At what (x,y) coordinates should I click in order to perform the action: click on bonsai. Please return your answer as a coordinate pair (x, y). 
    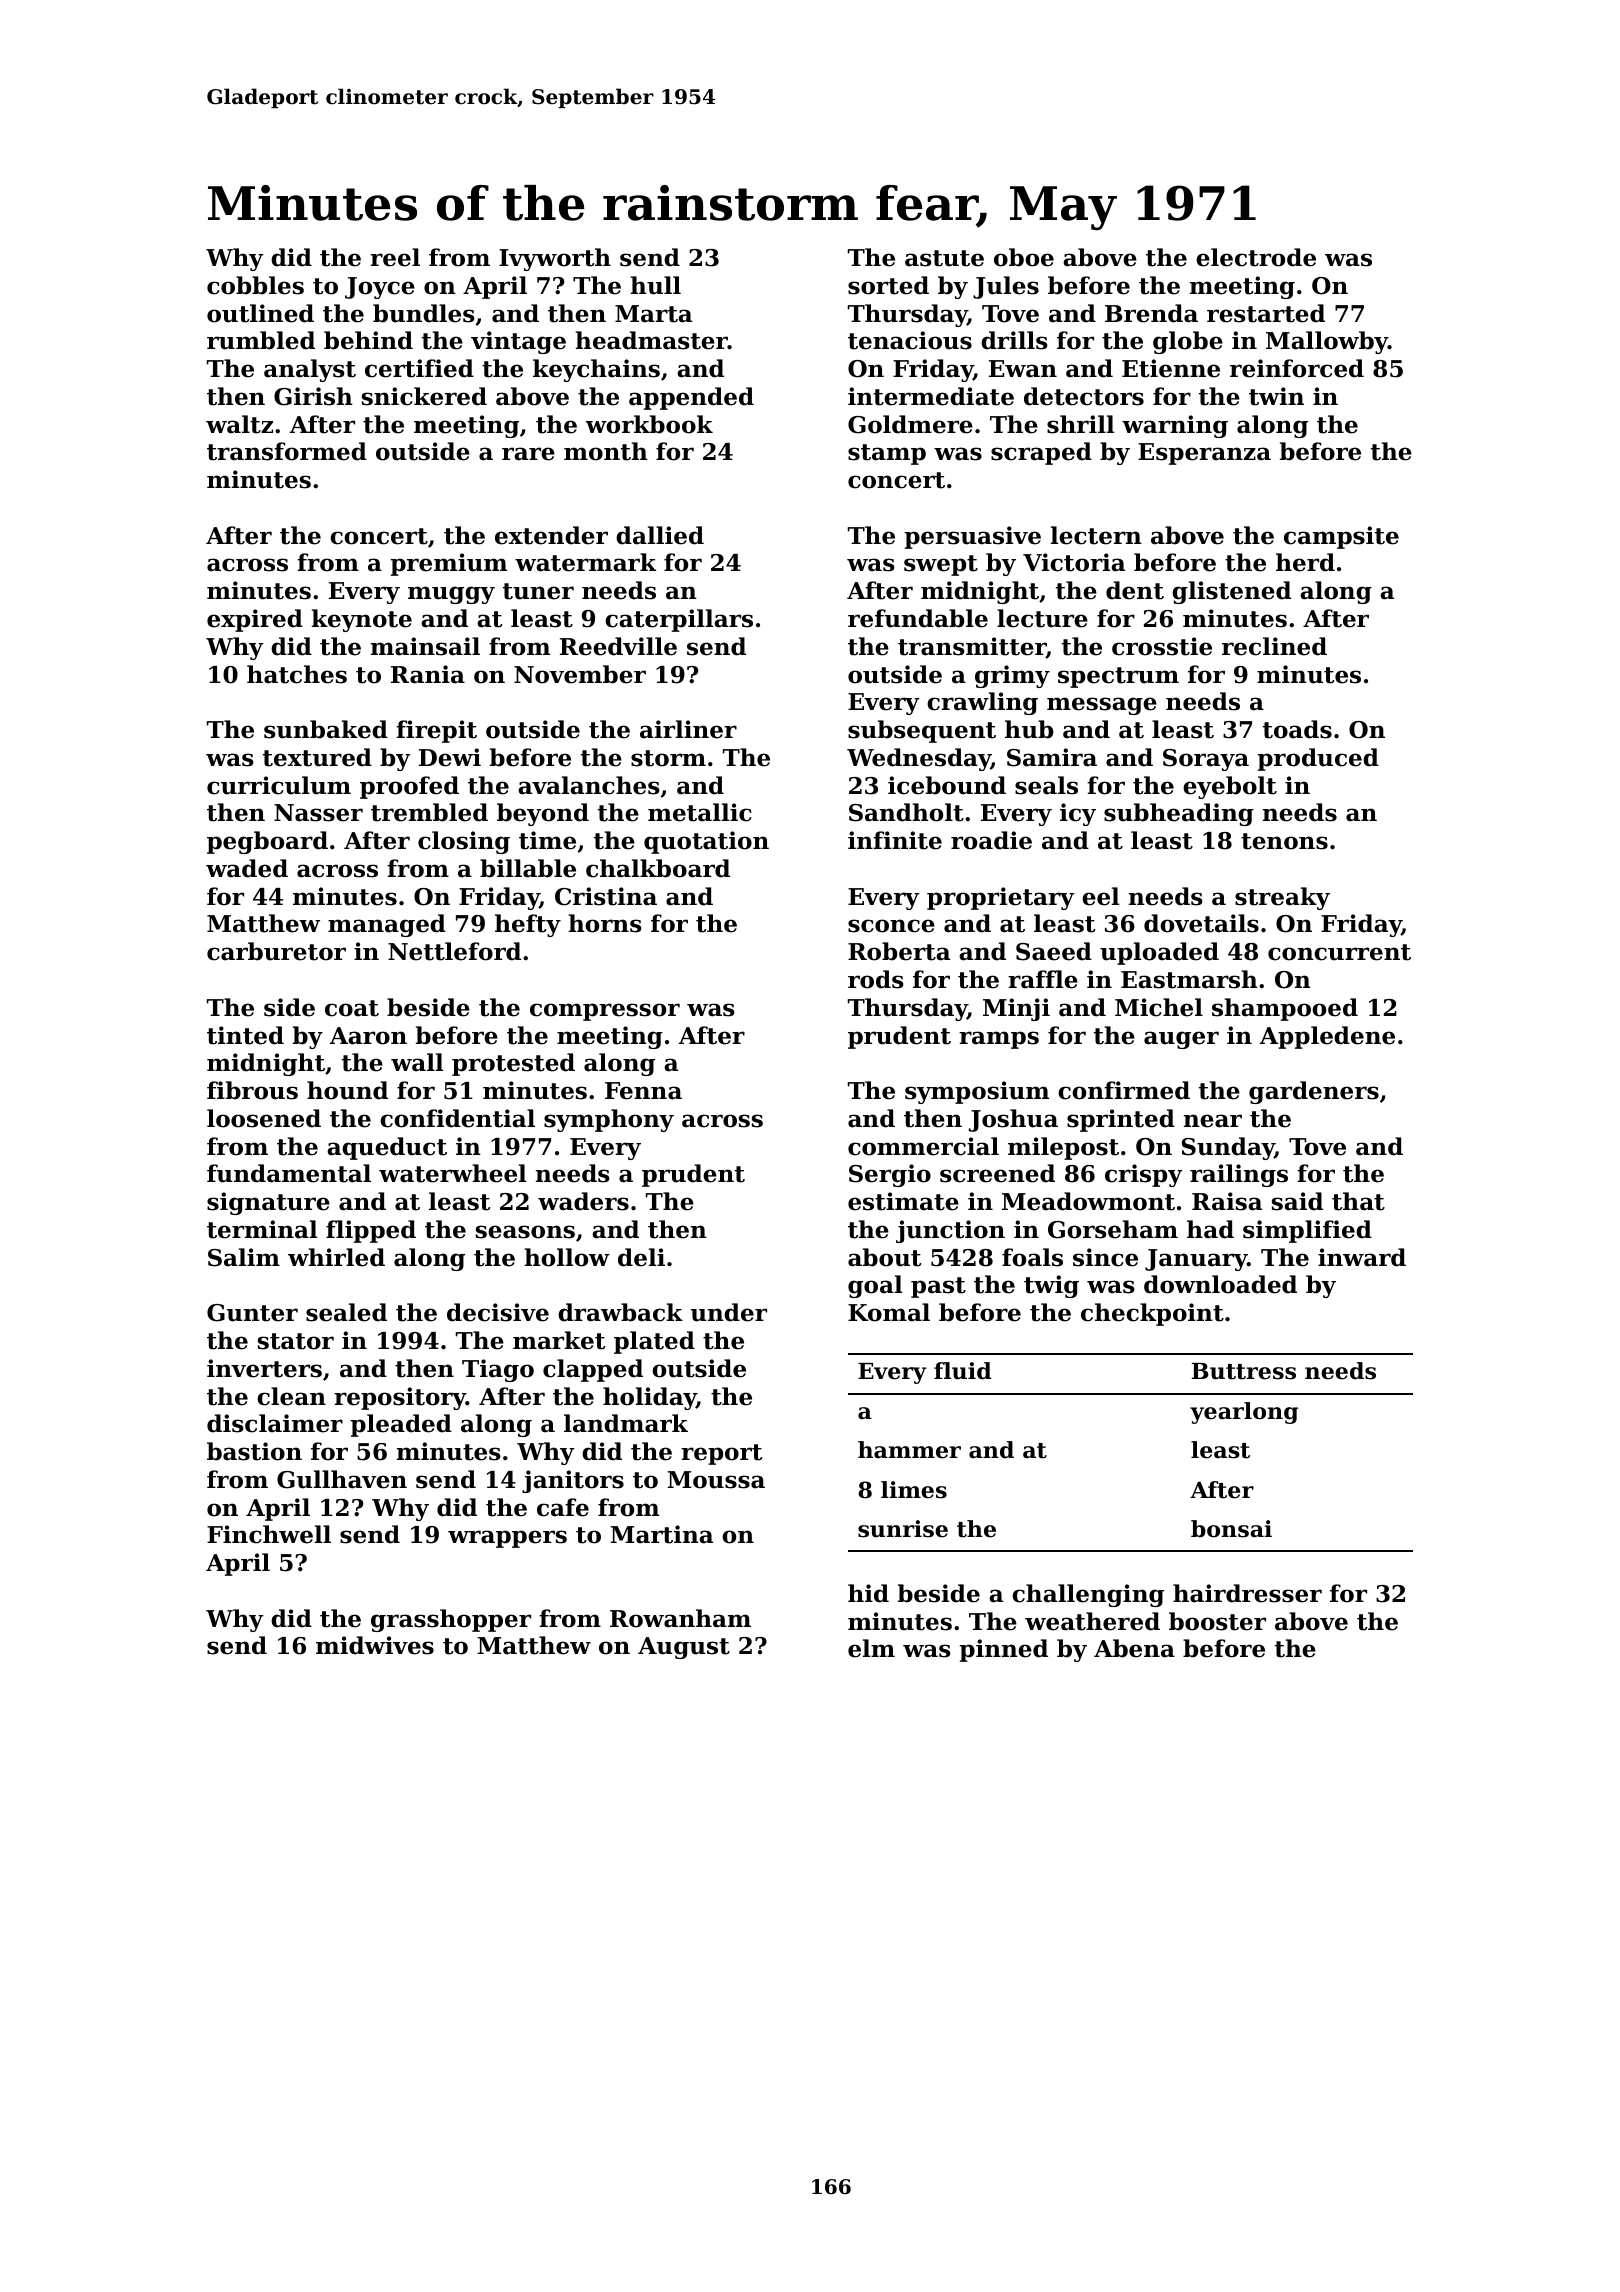
    Looking at the image, I should click on (1231, 1529).
